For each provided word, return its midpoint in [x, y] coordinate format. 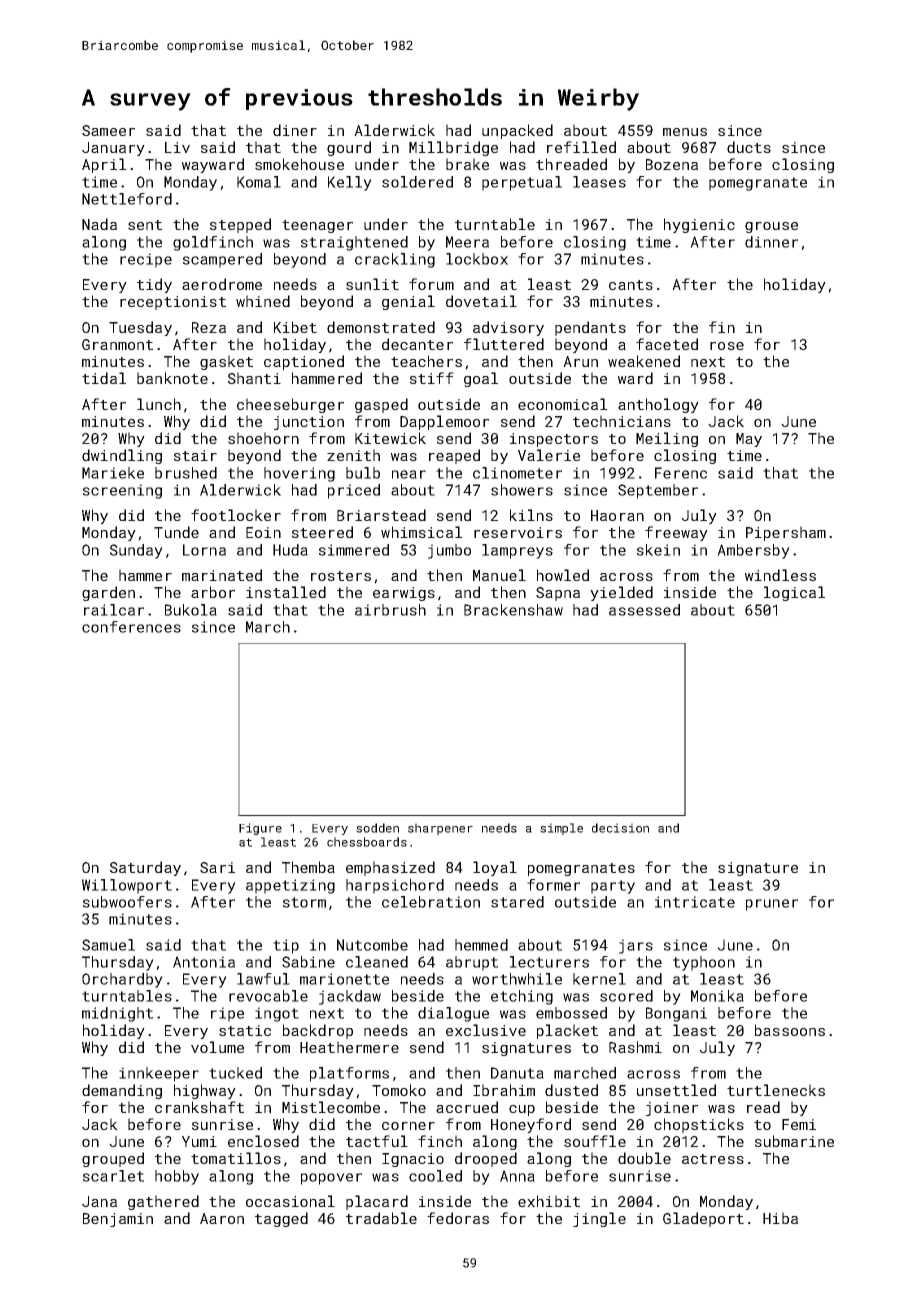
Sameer [108, 130]
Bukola [191, 610]
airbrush [390, 610]
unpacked [517, 131]
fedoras [458, 1218]
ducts [749, 147]
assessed [644, 610]
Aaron [222, 1218]
